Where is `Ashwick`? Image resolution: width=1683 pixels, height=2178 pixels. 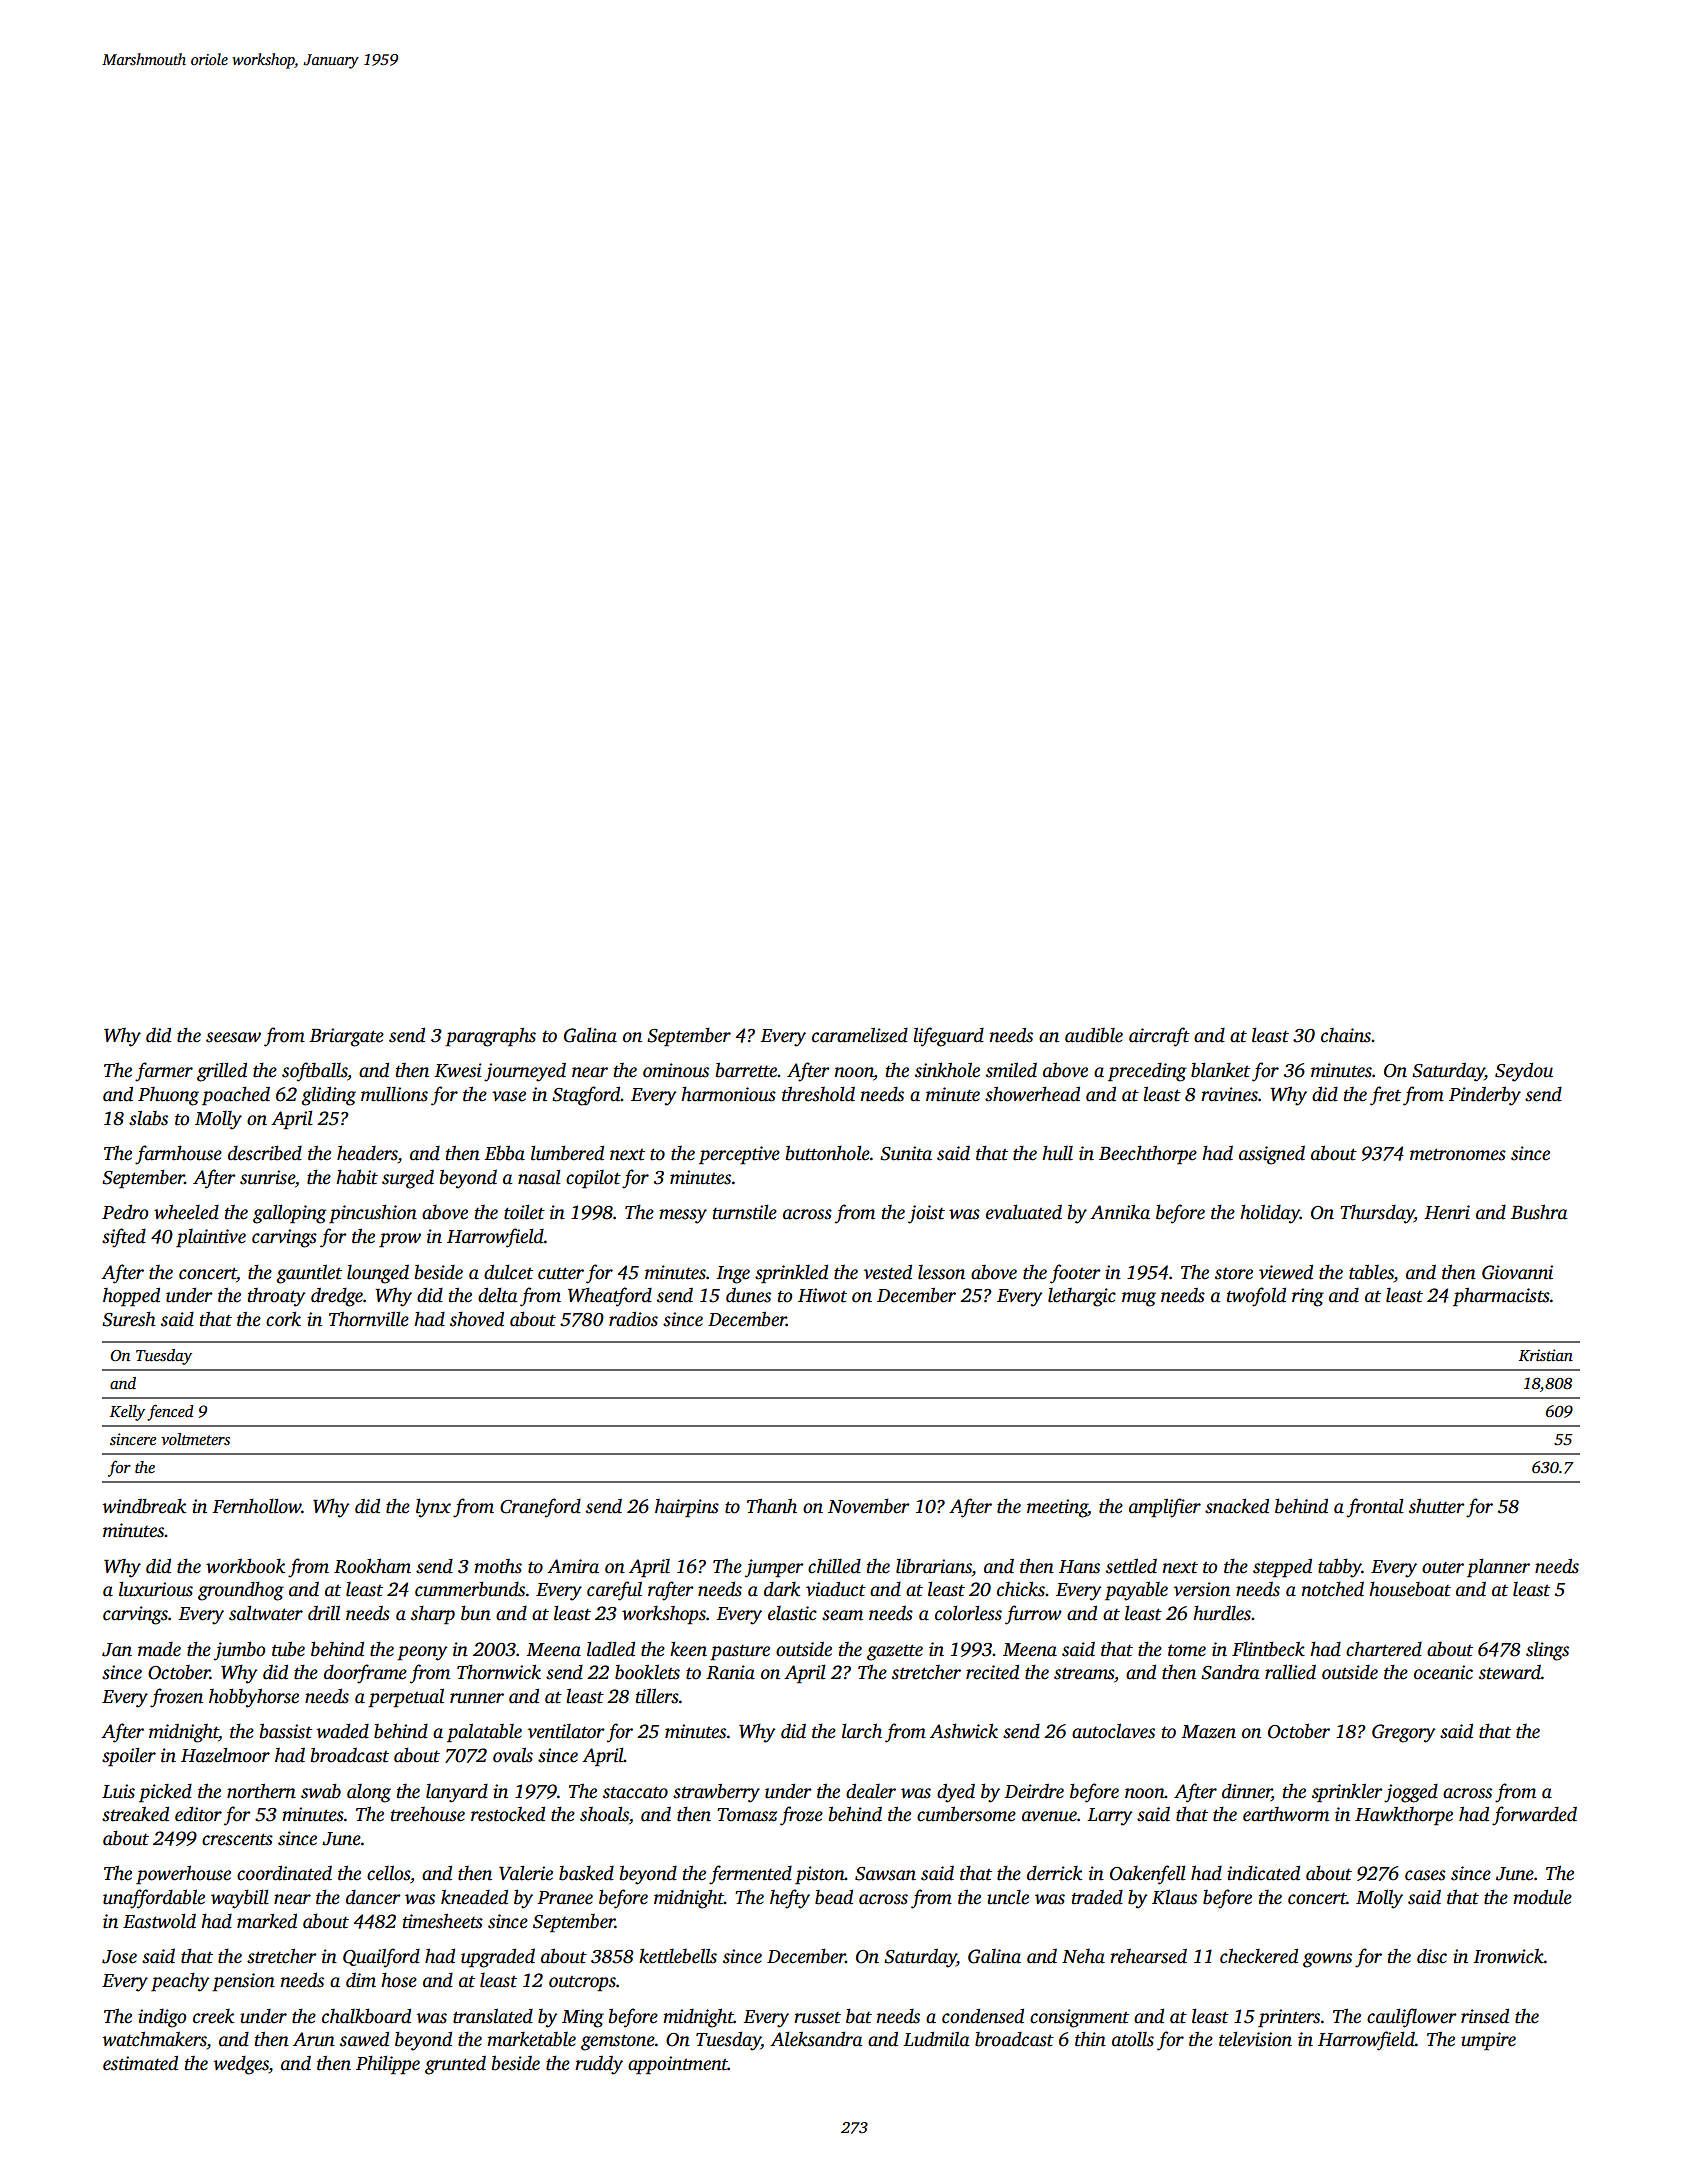
Ashwick is located at coordinates (964, 1731).
